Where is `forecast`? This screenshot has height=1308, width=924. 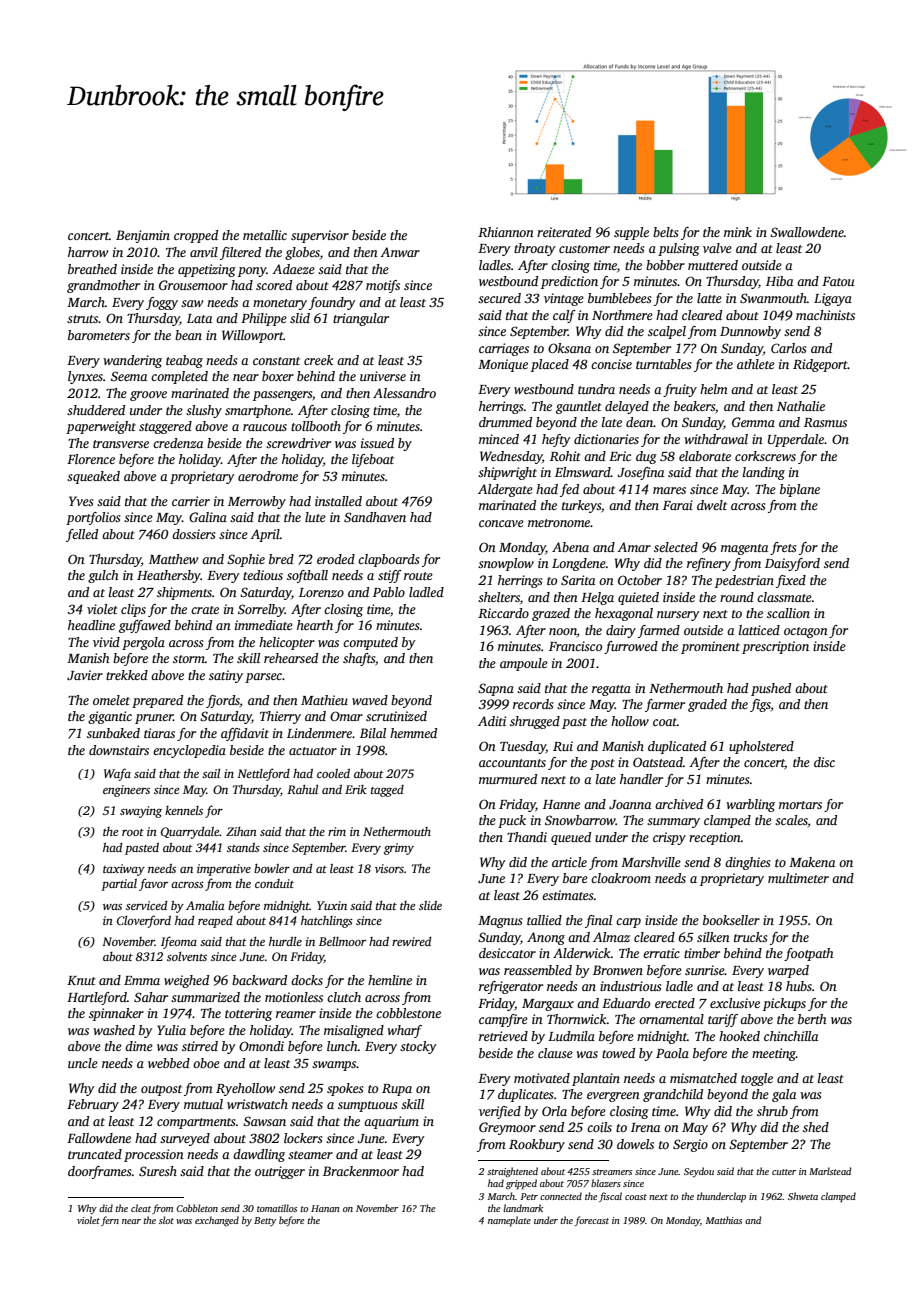
forecast is located at coordinates (592, 1221).
